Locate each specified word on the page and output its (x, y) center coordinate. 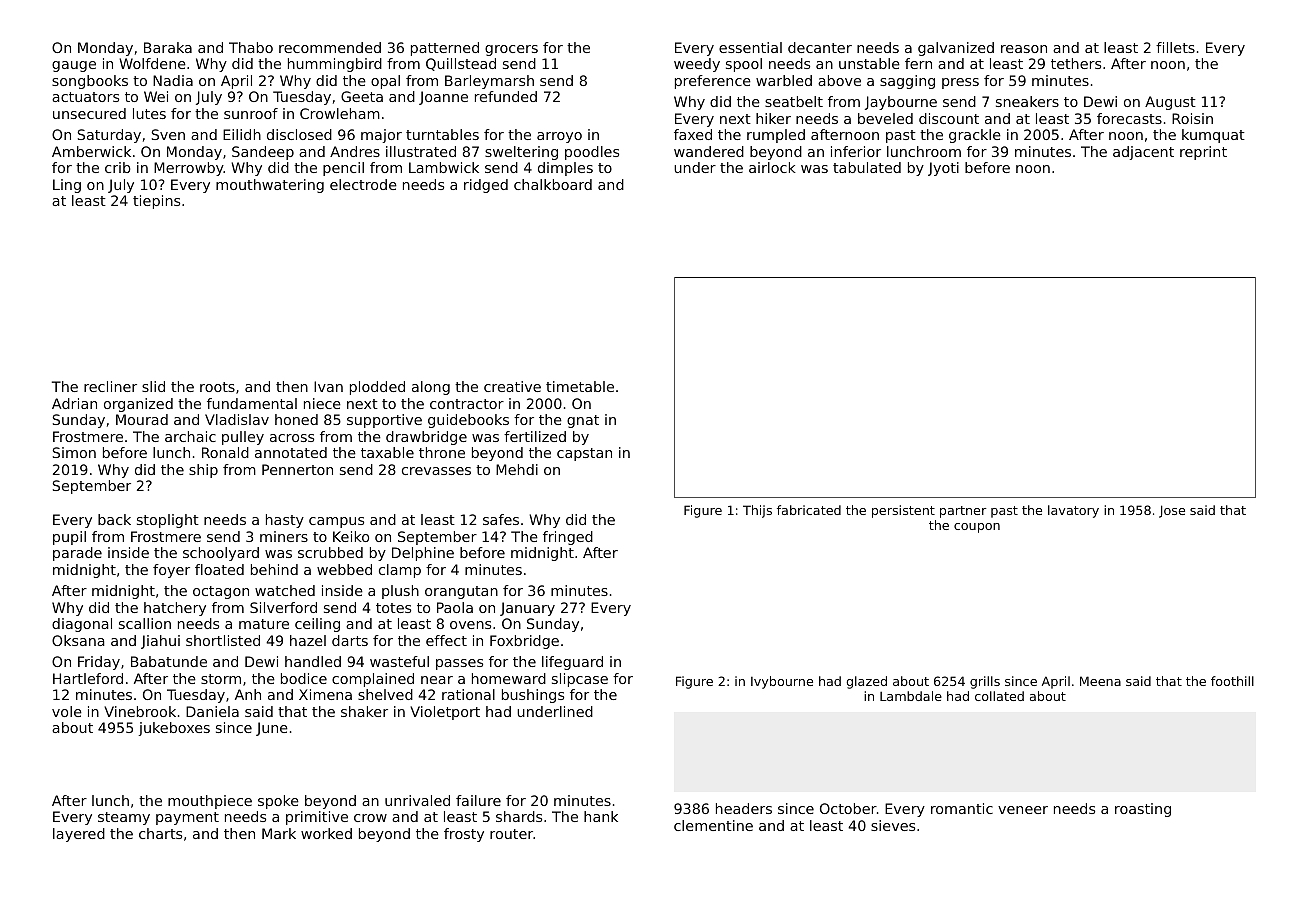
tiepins (156, 202)
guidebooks (468, 421)
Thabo (251, 47)
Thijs (757, 511)
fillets (1175, 47)
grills (985, 682)
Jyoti (943, 169)
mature (264, 624)
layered (79, 835)
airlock (772, 167)
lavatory (1073, 511)
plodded (377, 388)
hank (601, 816)
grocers (511, 50)
